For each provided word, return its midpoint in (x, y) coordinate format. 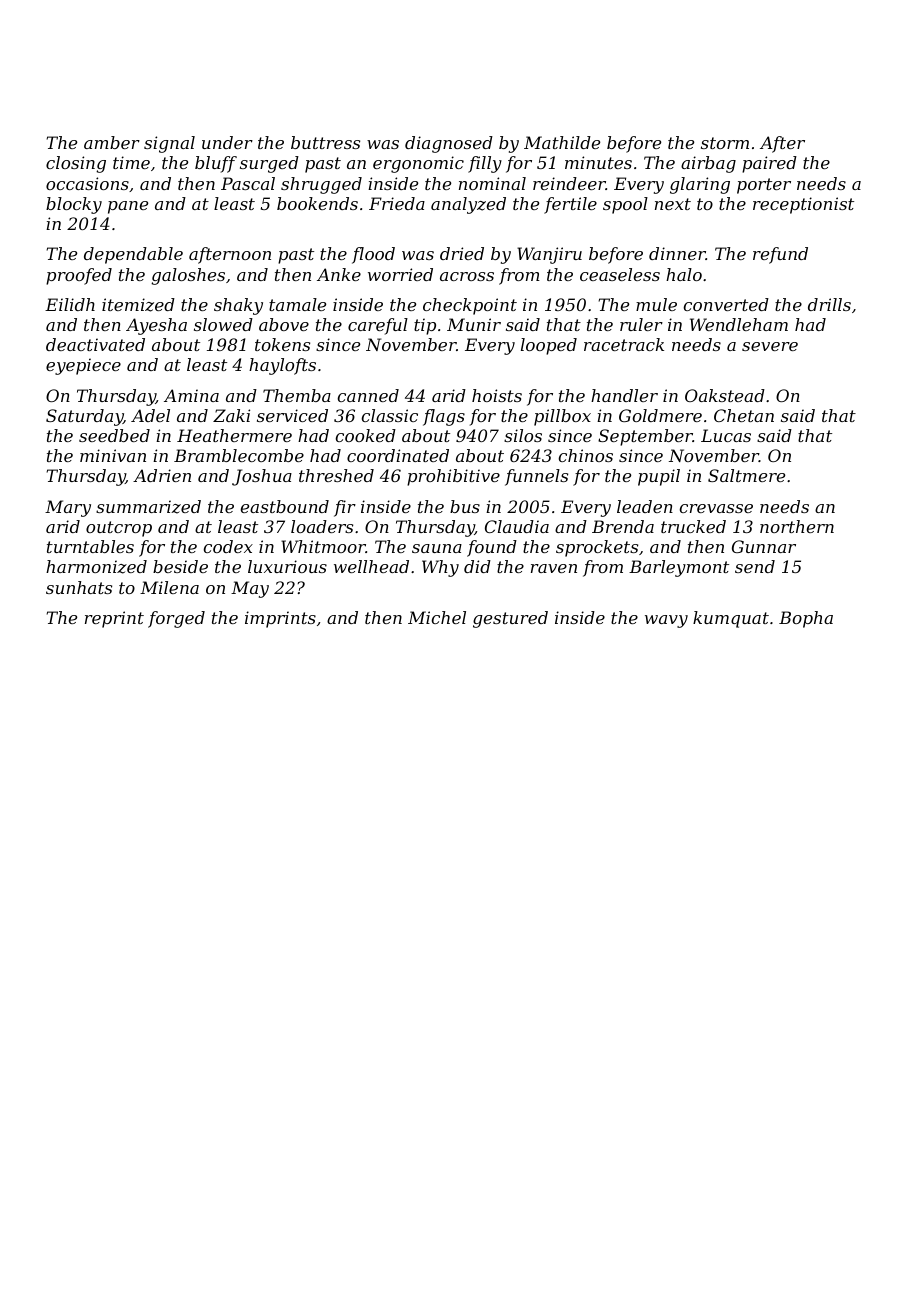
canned (368, 395)
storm (725, 143)
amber (112, 142)
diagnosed (449, 144)
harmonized (96, 567)
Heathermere (234, 435)
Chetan (744, 415)
